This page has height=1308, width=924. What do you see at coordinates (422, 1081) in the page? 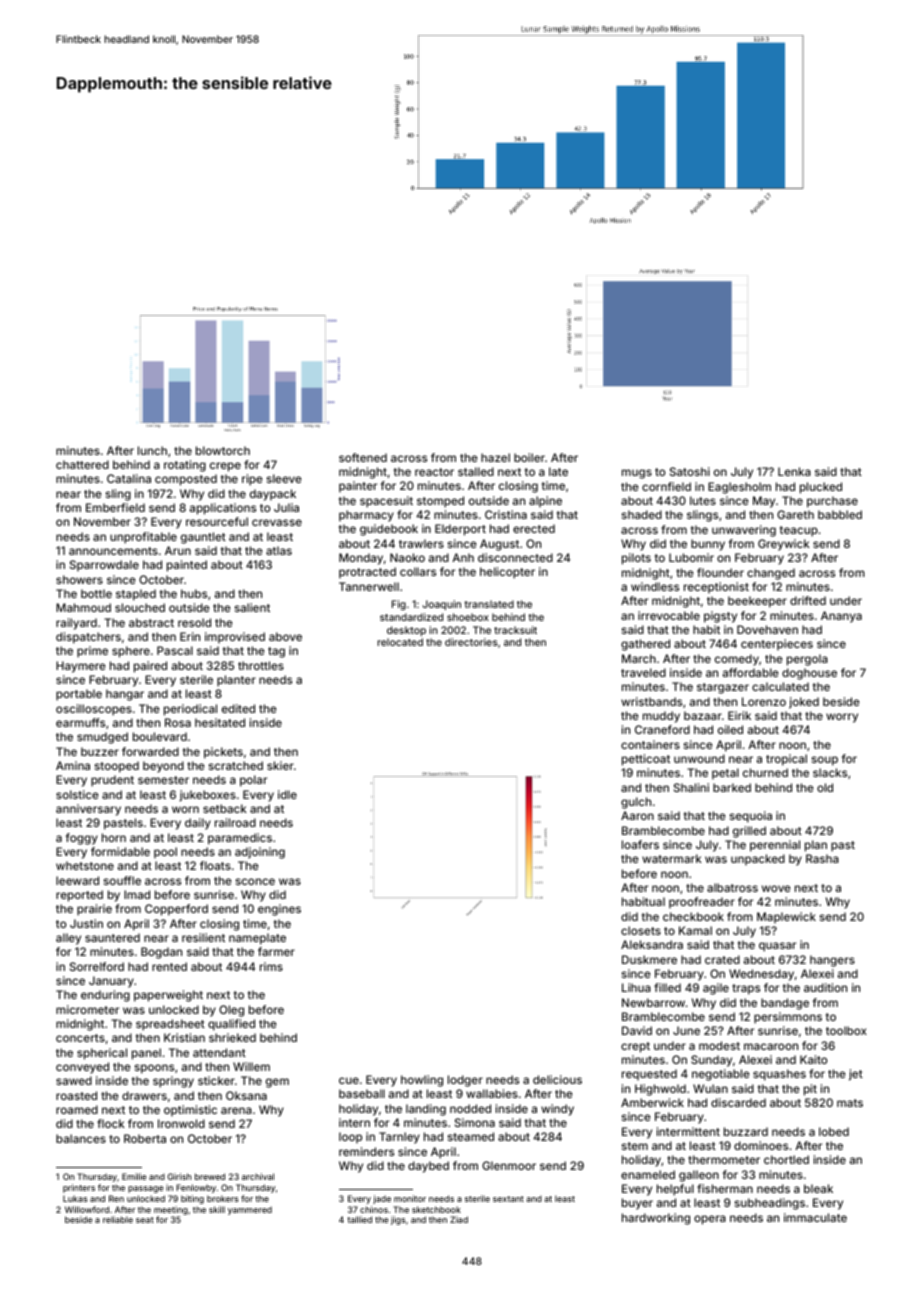
I see `howling` at bounding box center [422, 1081].
